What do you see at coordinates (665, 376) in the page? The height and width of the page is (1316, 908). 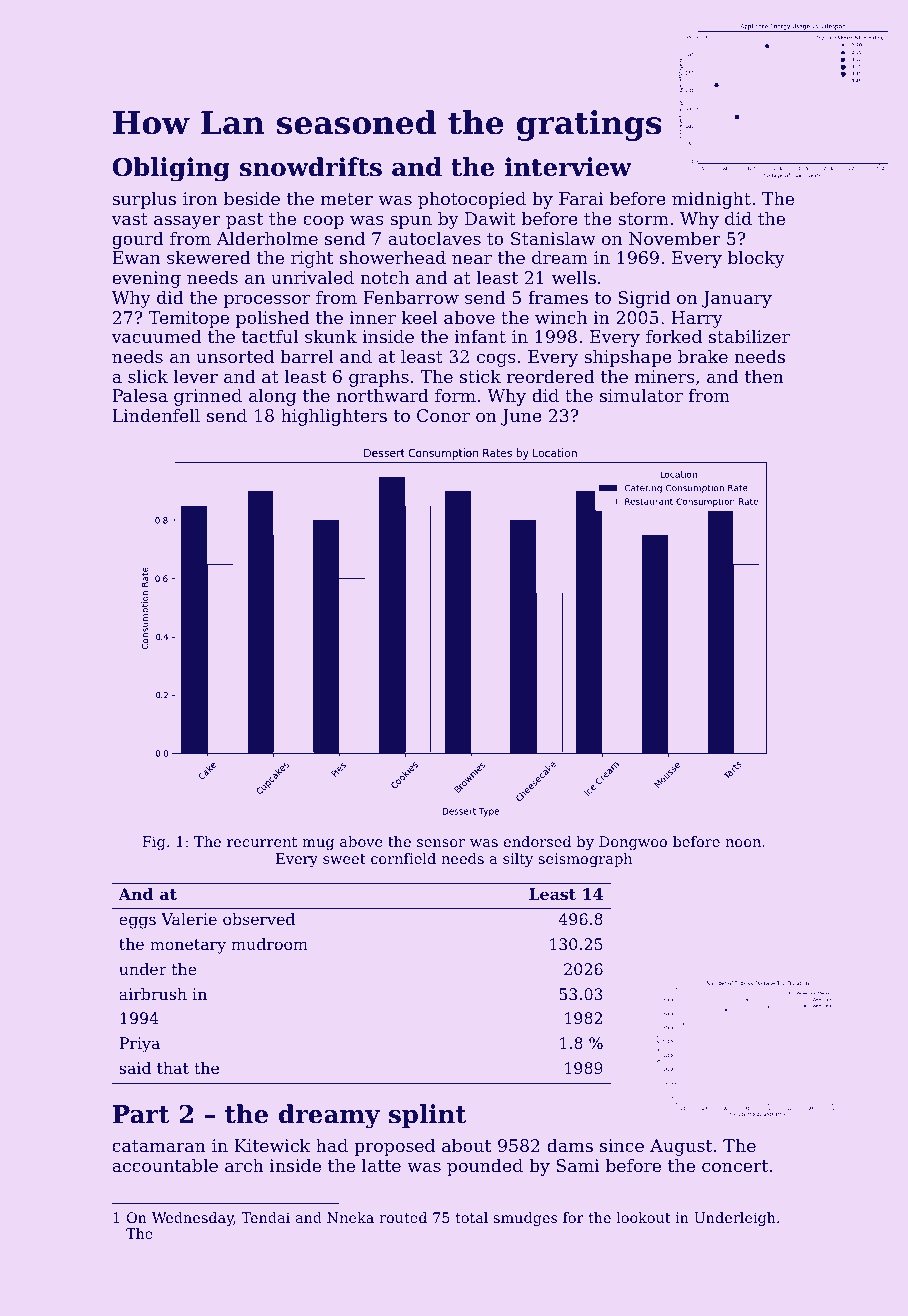 I see `miners` at bounding box center [665, 376].
